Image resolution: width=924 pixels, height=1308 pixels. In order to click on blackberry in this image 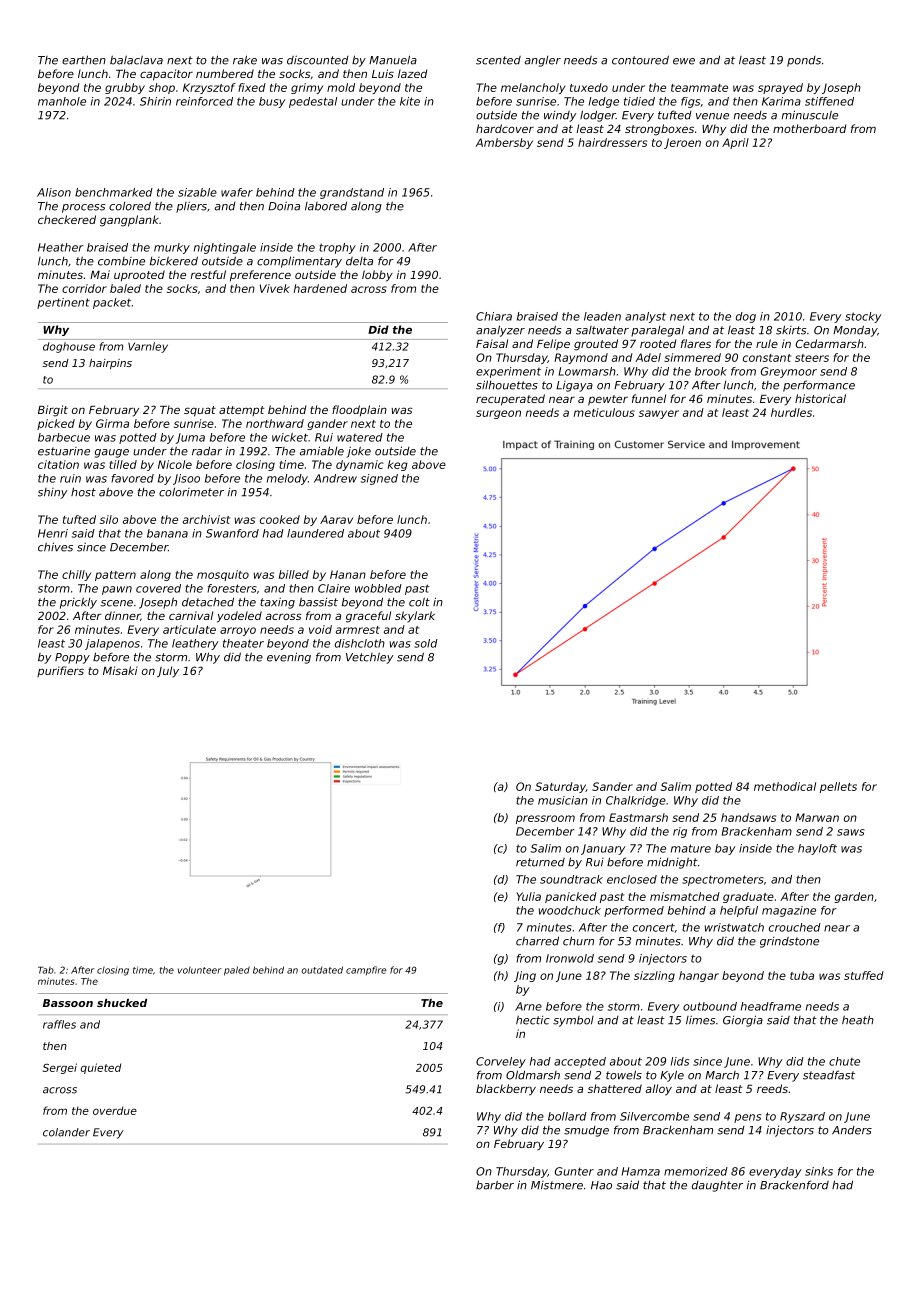, I will do `click(506, 1090)`.
